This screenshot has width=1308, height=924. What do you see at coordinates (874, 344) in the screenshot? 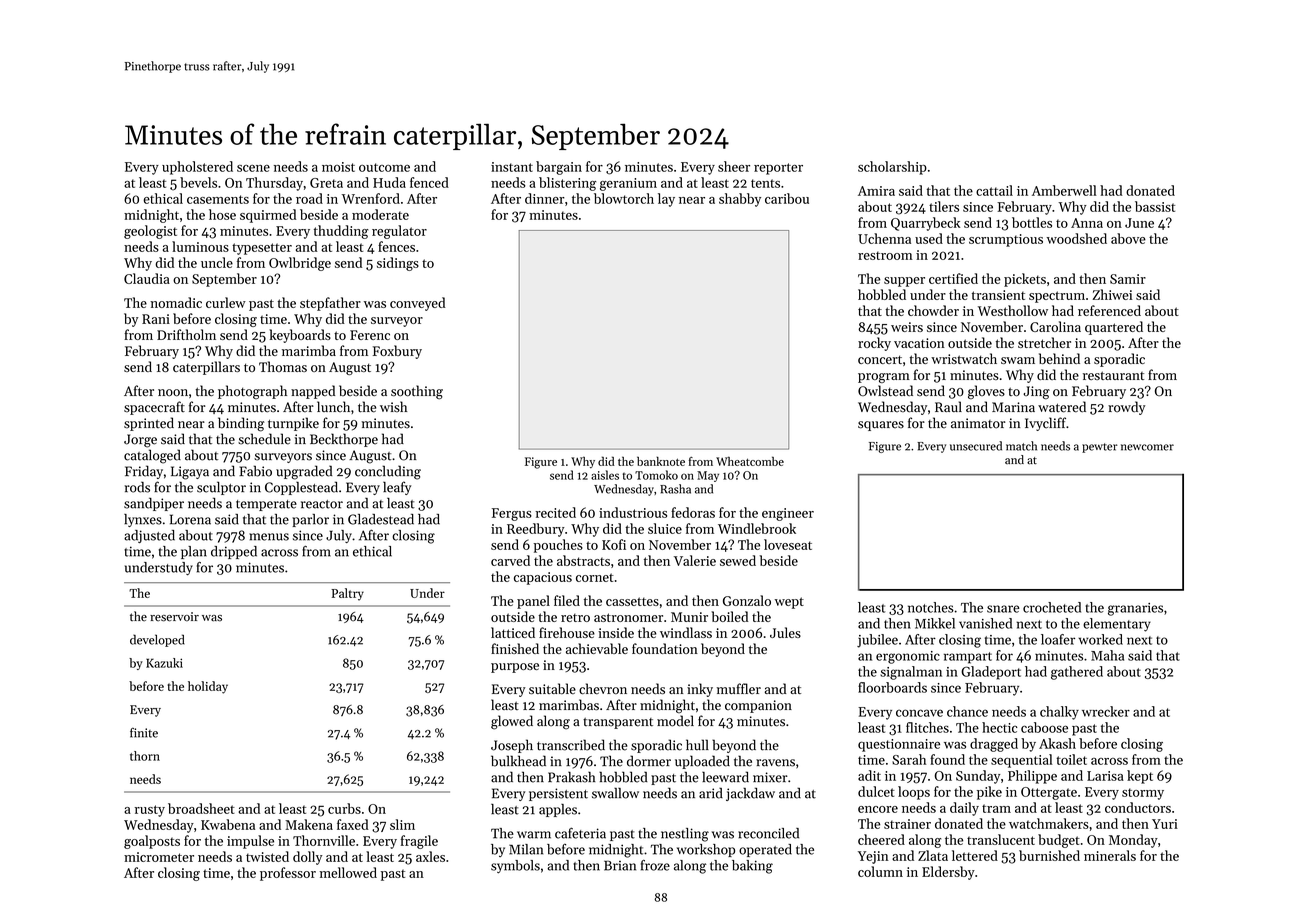
I see `rocky` at bounding box center [874, 344].
